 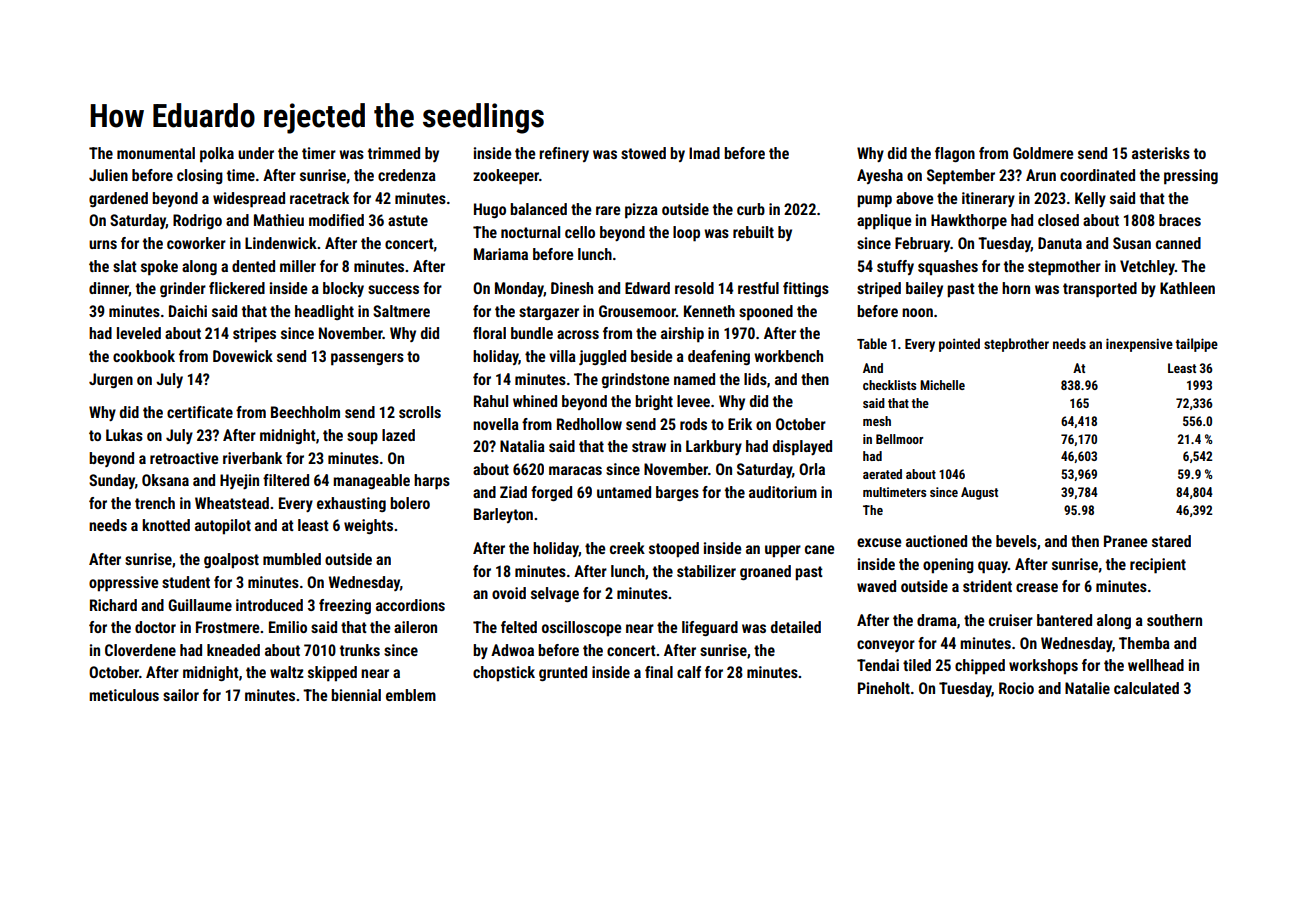 I want to click on spooned, so click(x=766, y=313).
